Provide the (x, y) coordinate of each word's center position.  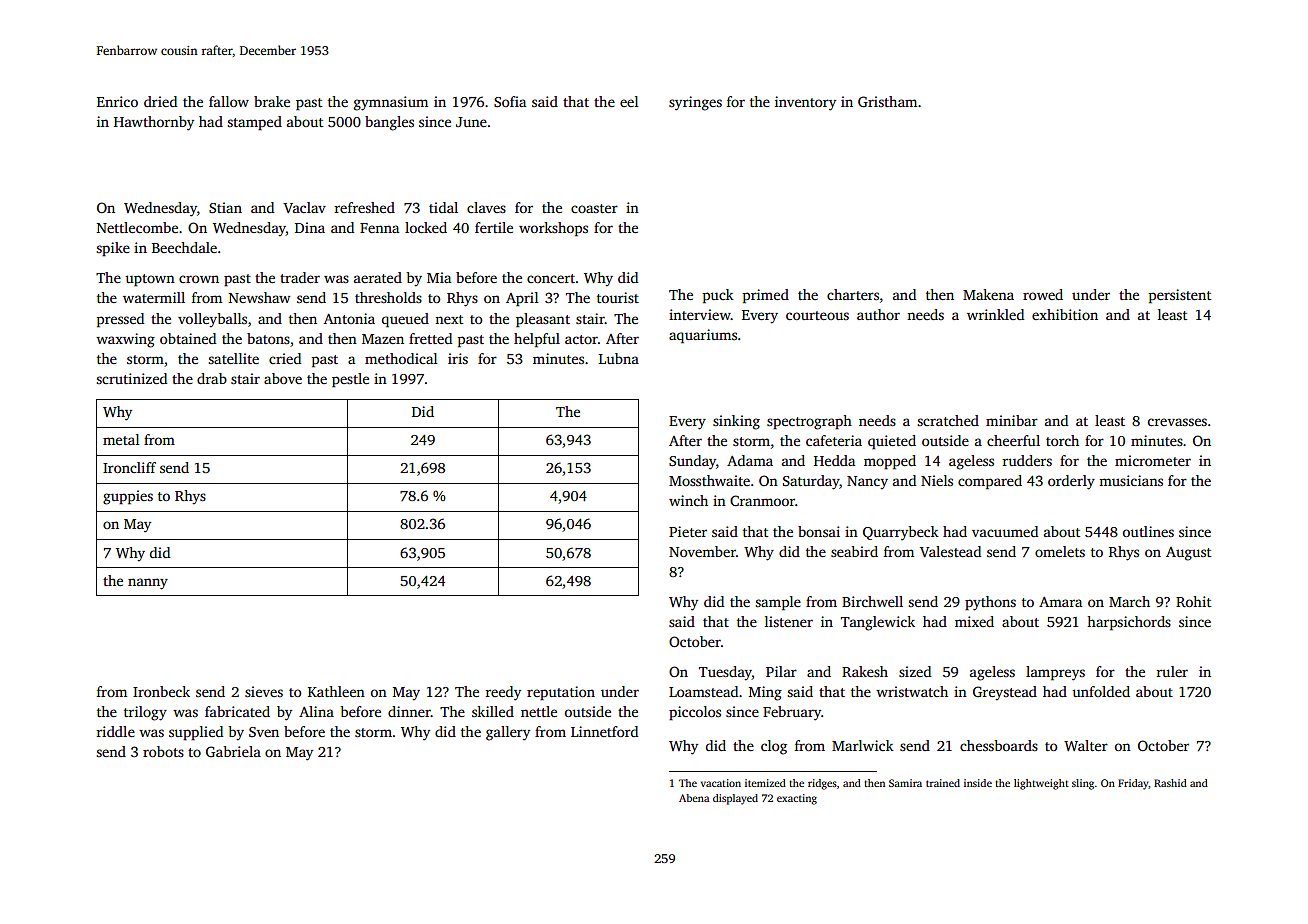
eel (629, 101)
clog (774, 747)
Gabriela (233, 751)
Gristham (887, 101)
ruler (1172, 671)
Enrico (117, 101)
